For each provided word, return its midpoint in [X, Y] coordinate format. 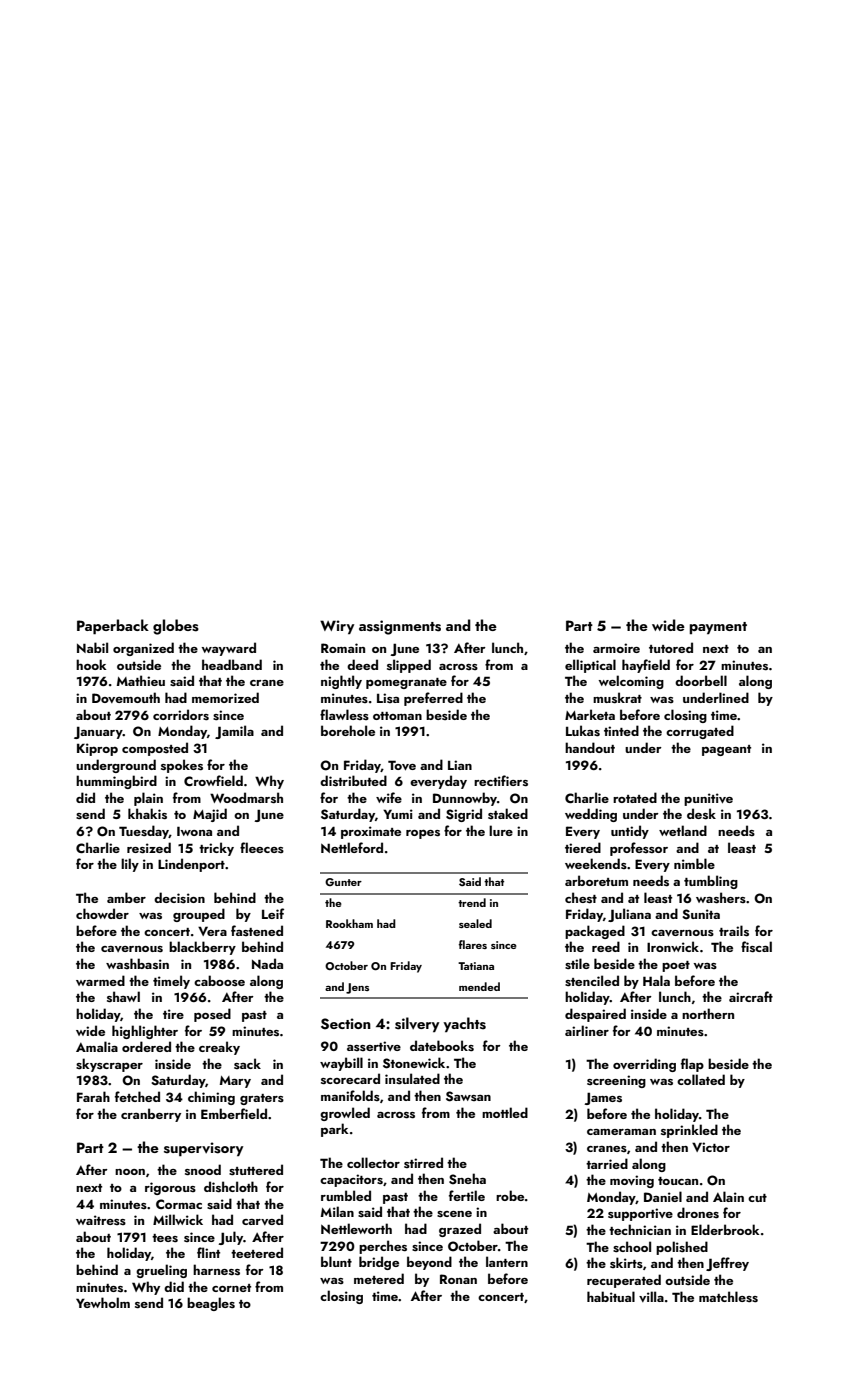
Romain [343, 648]
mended [479, 986]
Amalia [97, 1046]
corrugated [700, 732]
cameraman [621, 1132]
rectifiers [501, 781]
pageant [726, 750]
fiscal [756, 947]
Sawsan [468, 1096]
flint [208, 1252]
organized [143, 649]
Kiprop [97, 749]
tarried [607, 1163]
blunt [336, 1261]
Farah [93, 1096]
